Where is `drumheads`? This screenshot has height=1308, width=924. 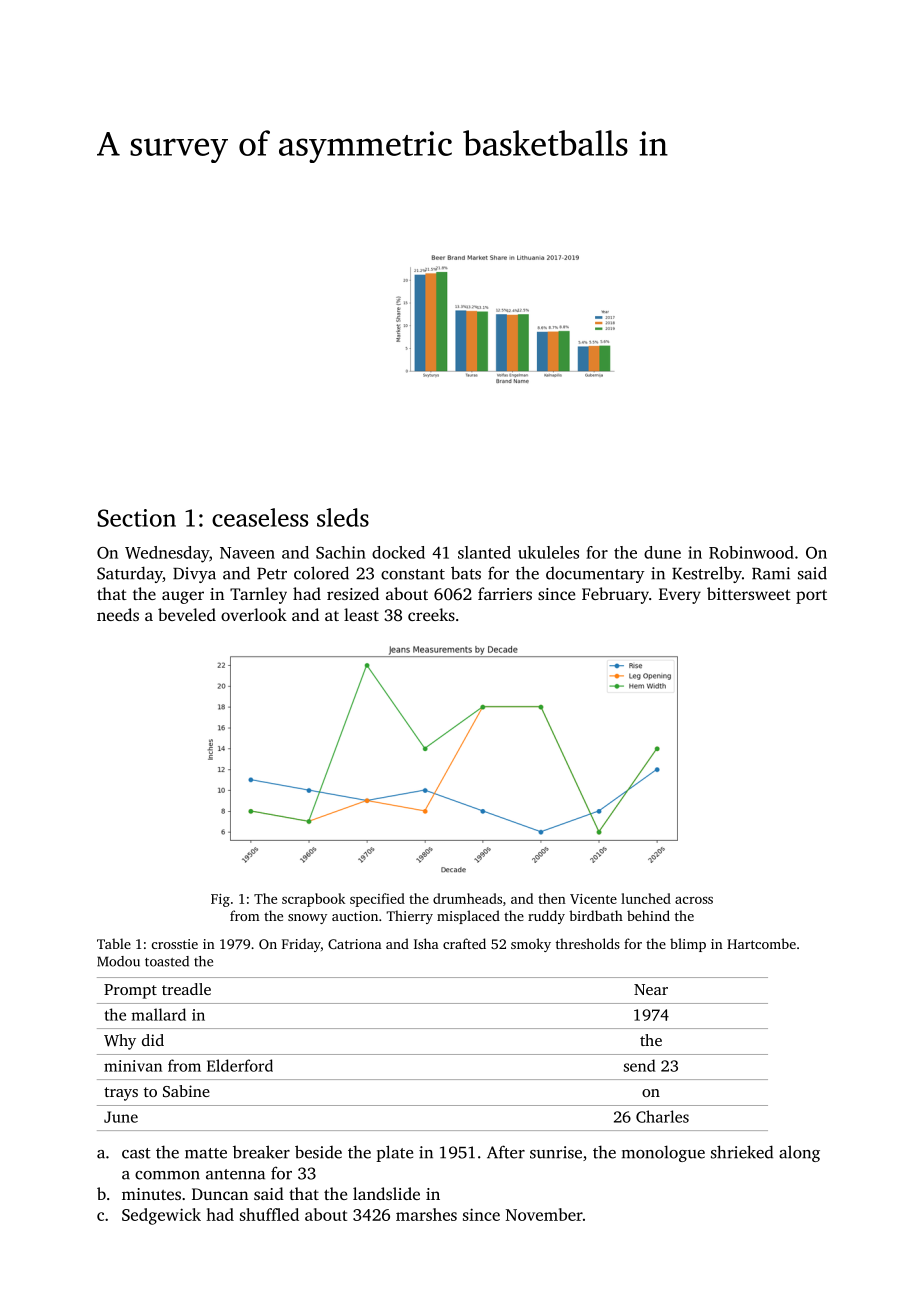 drumheads is located at coordinates (467, 898).
